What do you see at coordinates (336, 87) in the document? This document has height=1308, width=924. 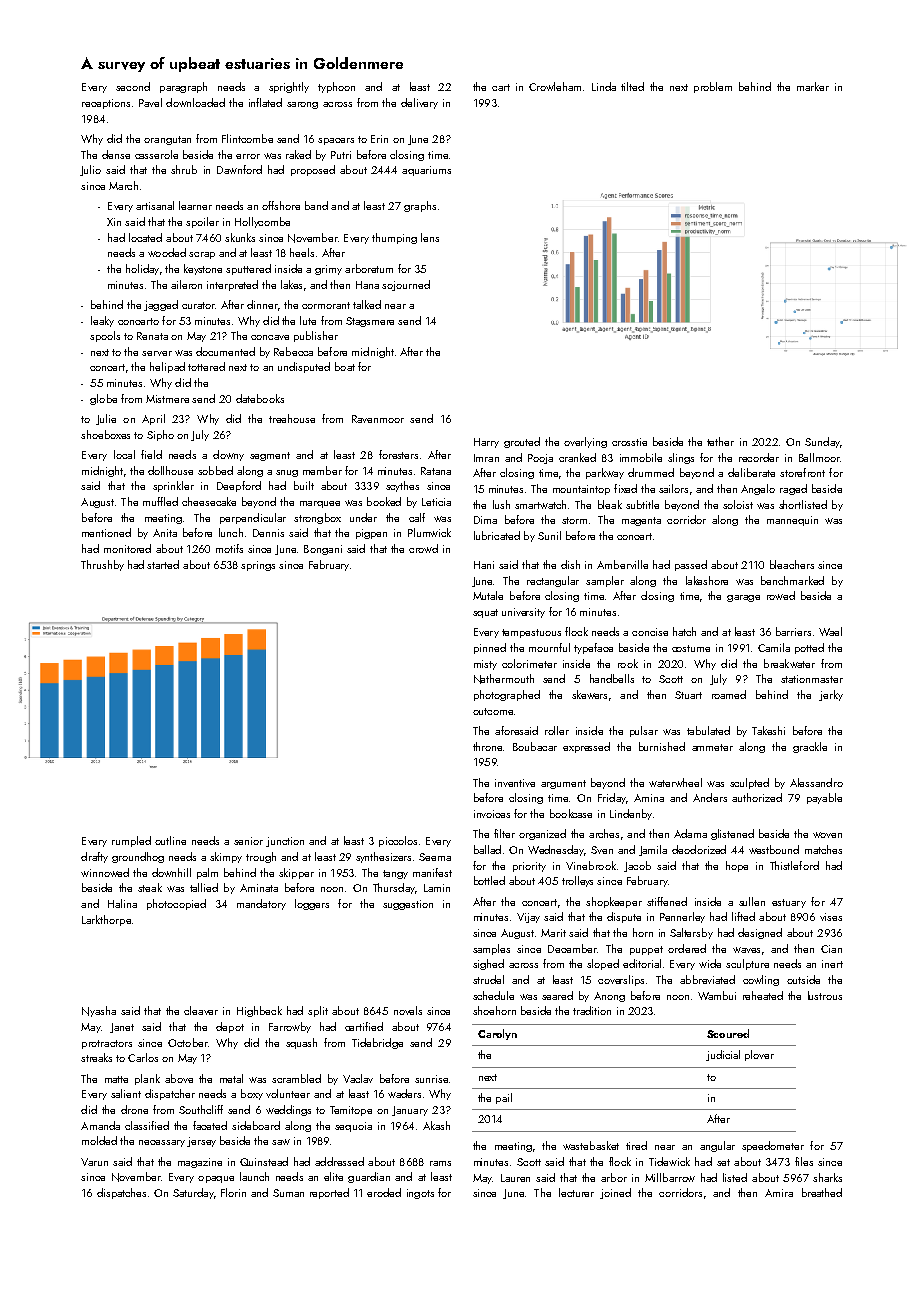 I see `typhoon` at bounding box center [336, 87].
